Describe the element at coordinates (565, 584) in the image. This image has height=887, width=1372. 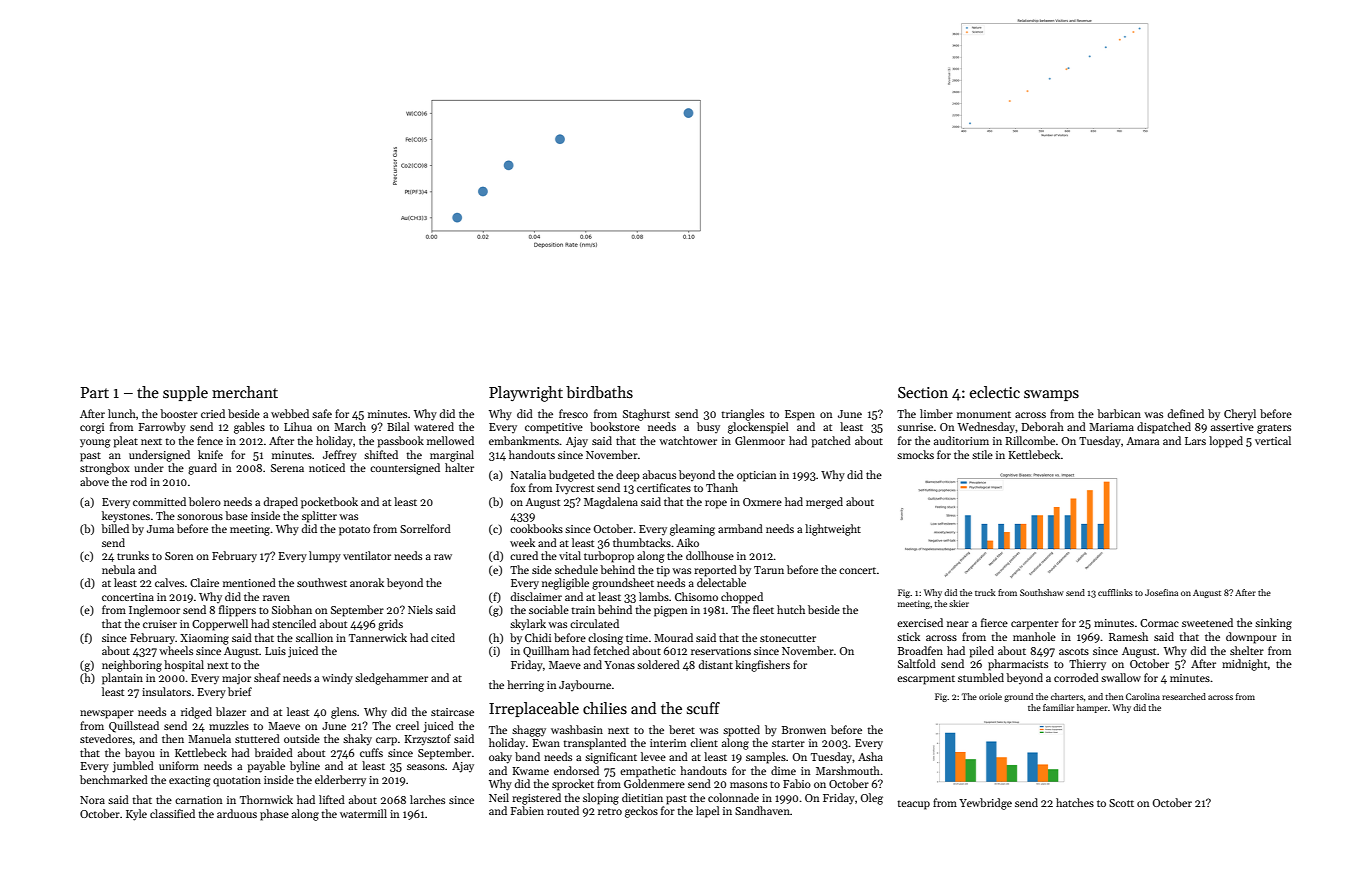
I see `negligible` at that location.
